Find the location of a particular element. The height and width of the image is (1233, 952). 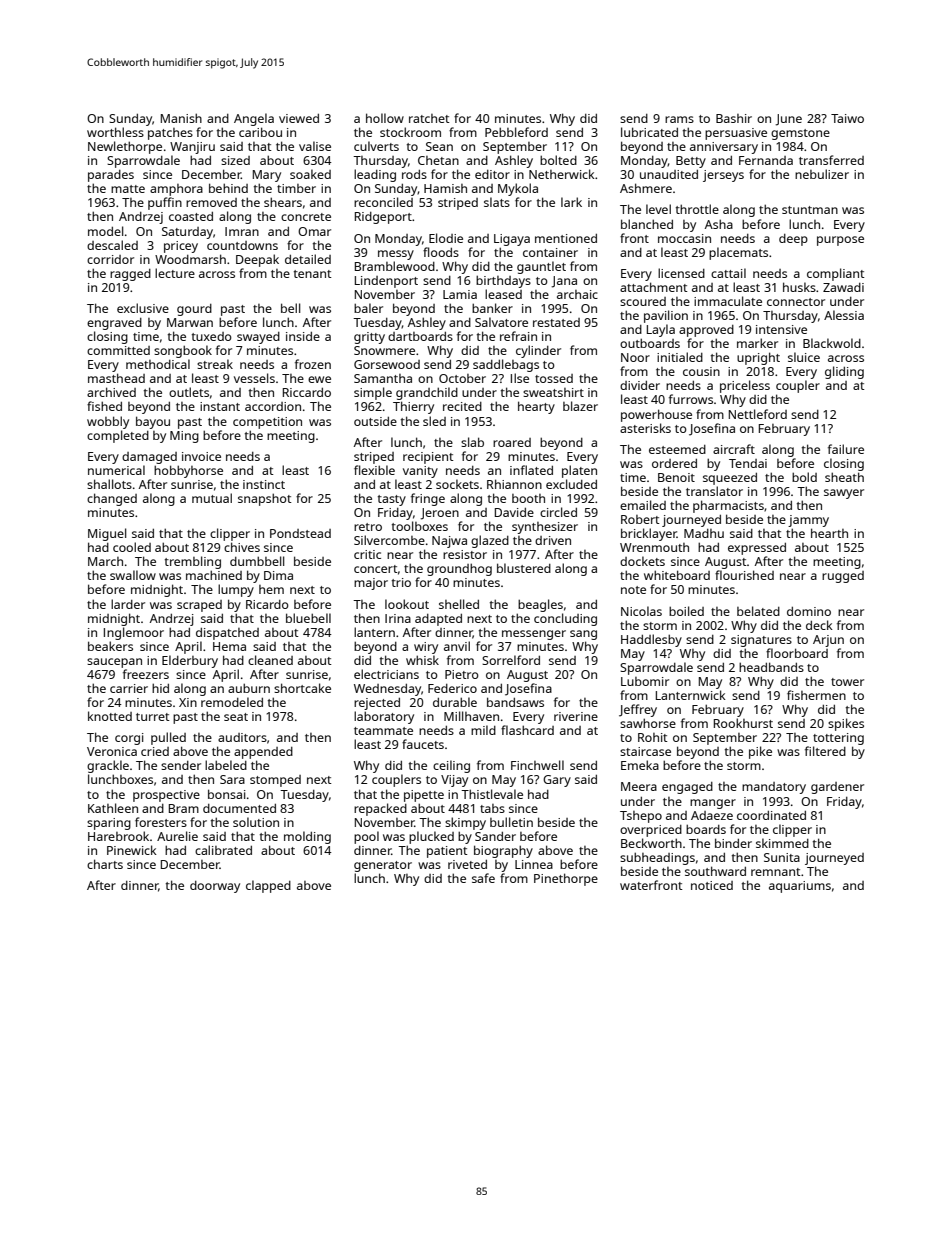

committed is located at coordinates (118, 350).
